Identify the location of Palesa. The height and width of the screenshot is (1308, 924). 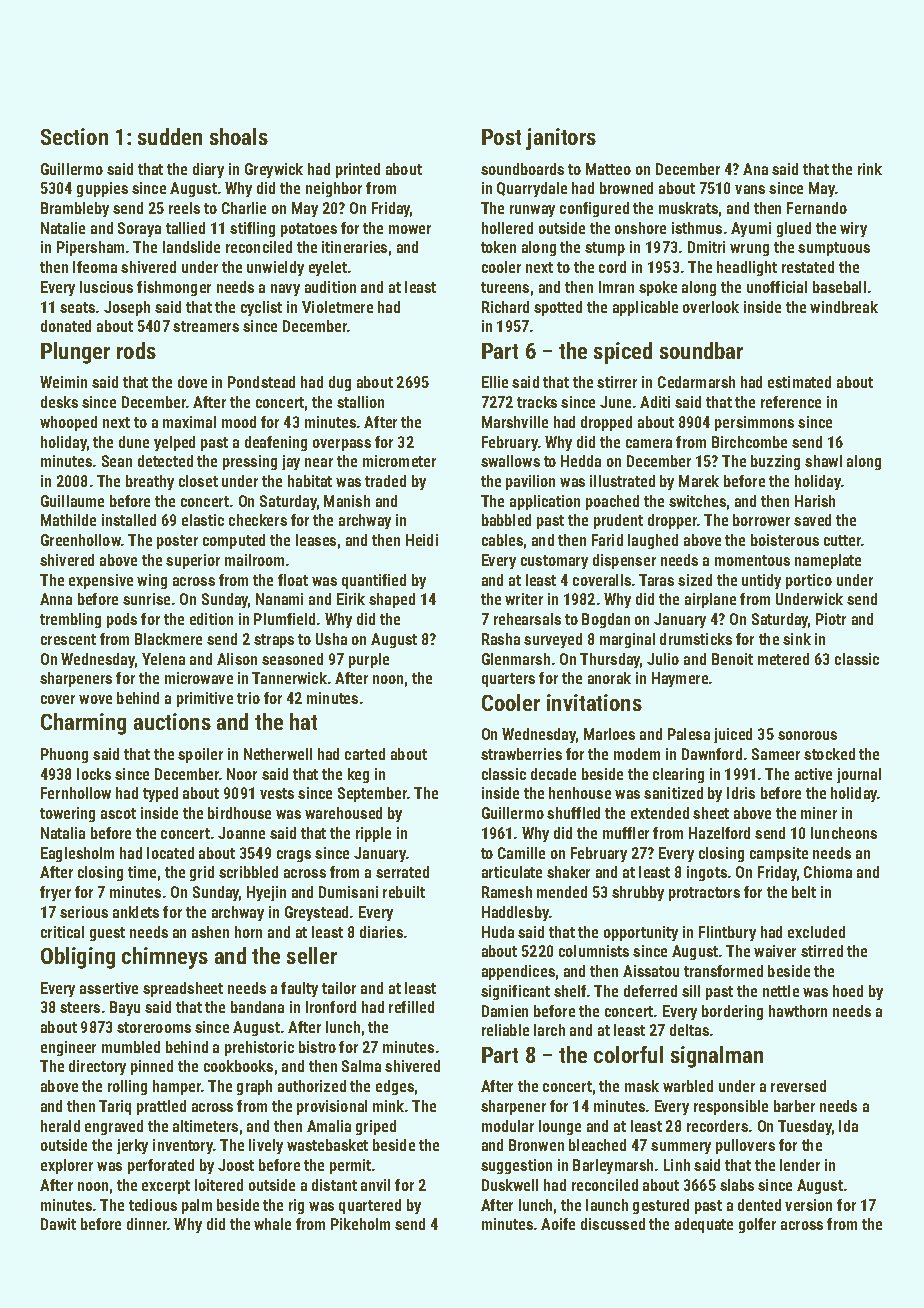
(689, 734).
